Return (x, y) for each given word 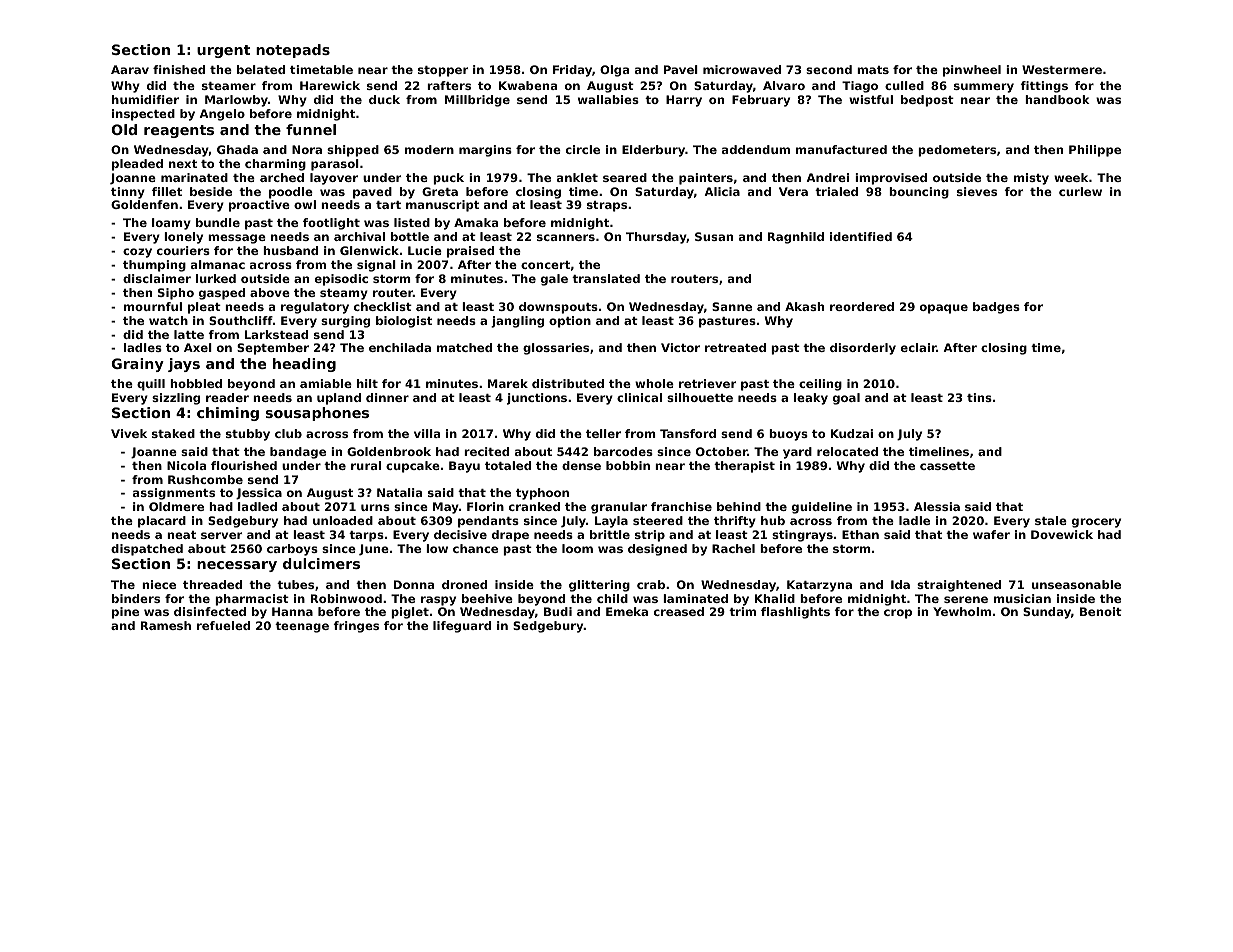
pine (125, 613)
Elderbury (653, 151)
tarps (366, 536)
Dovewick (1062, 534)
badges (996, 308)
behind (739, 506)
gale (554, 280)
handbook (1057, 99)
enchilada (400, 347)
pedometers (957, 151)
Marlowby (236, 101)
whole (654, 383)
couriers (183, 250)
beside (211, 191)
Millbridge (477, 101)
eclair (919, 347)
